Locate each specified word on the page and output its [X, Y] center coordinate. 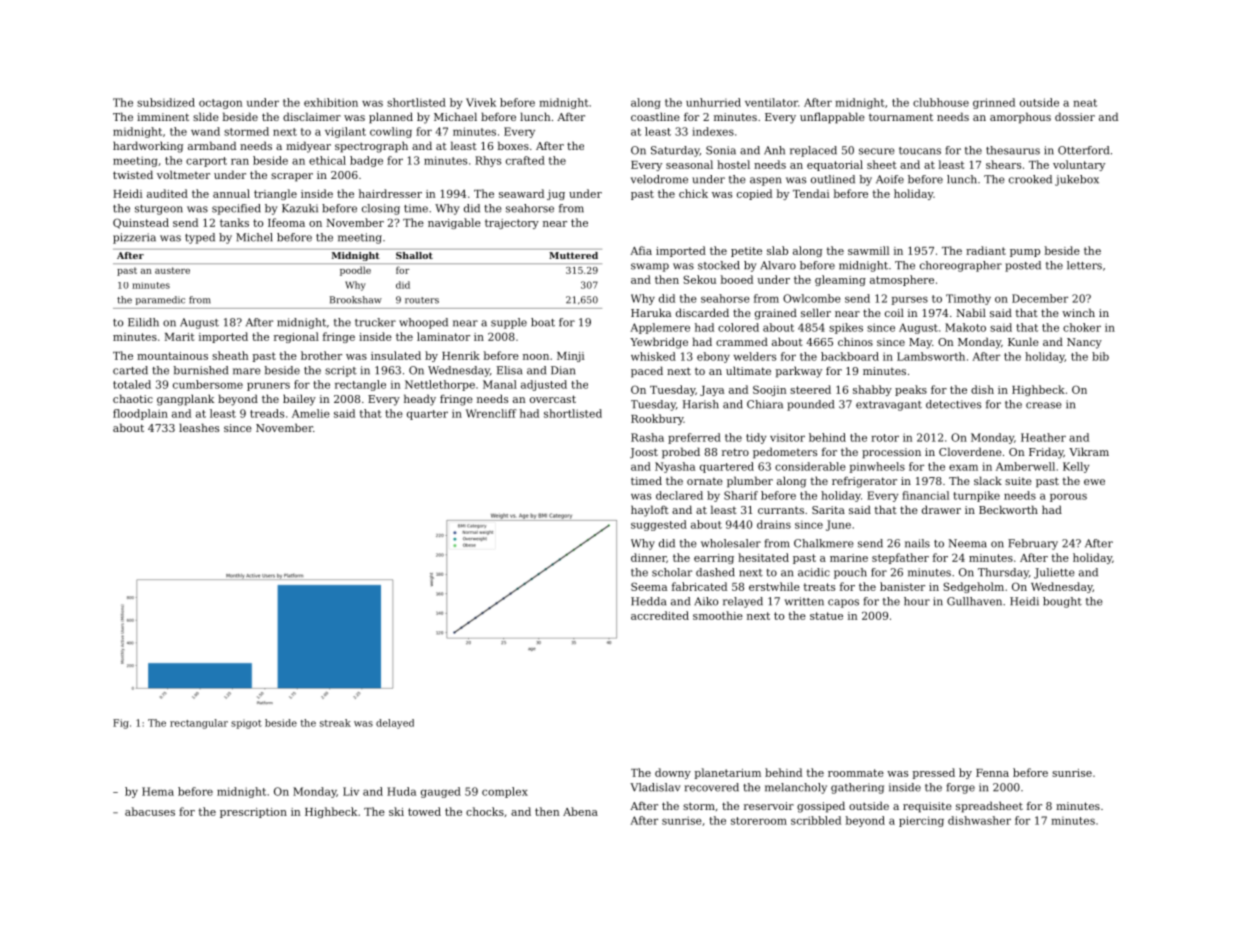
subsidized [166, 102]
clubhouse [941, 102]
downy [673, 773]
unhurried [713, 102]
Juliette [1054, 573]
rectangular [199, 724]
